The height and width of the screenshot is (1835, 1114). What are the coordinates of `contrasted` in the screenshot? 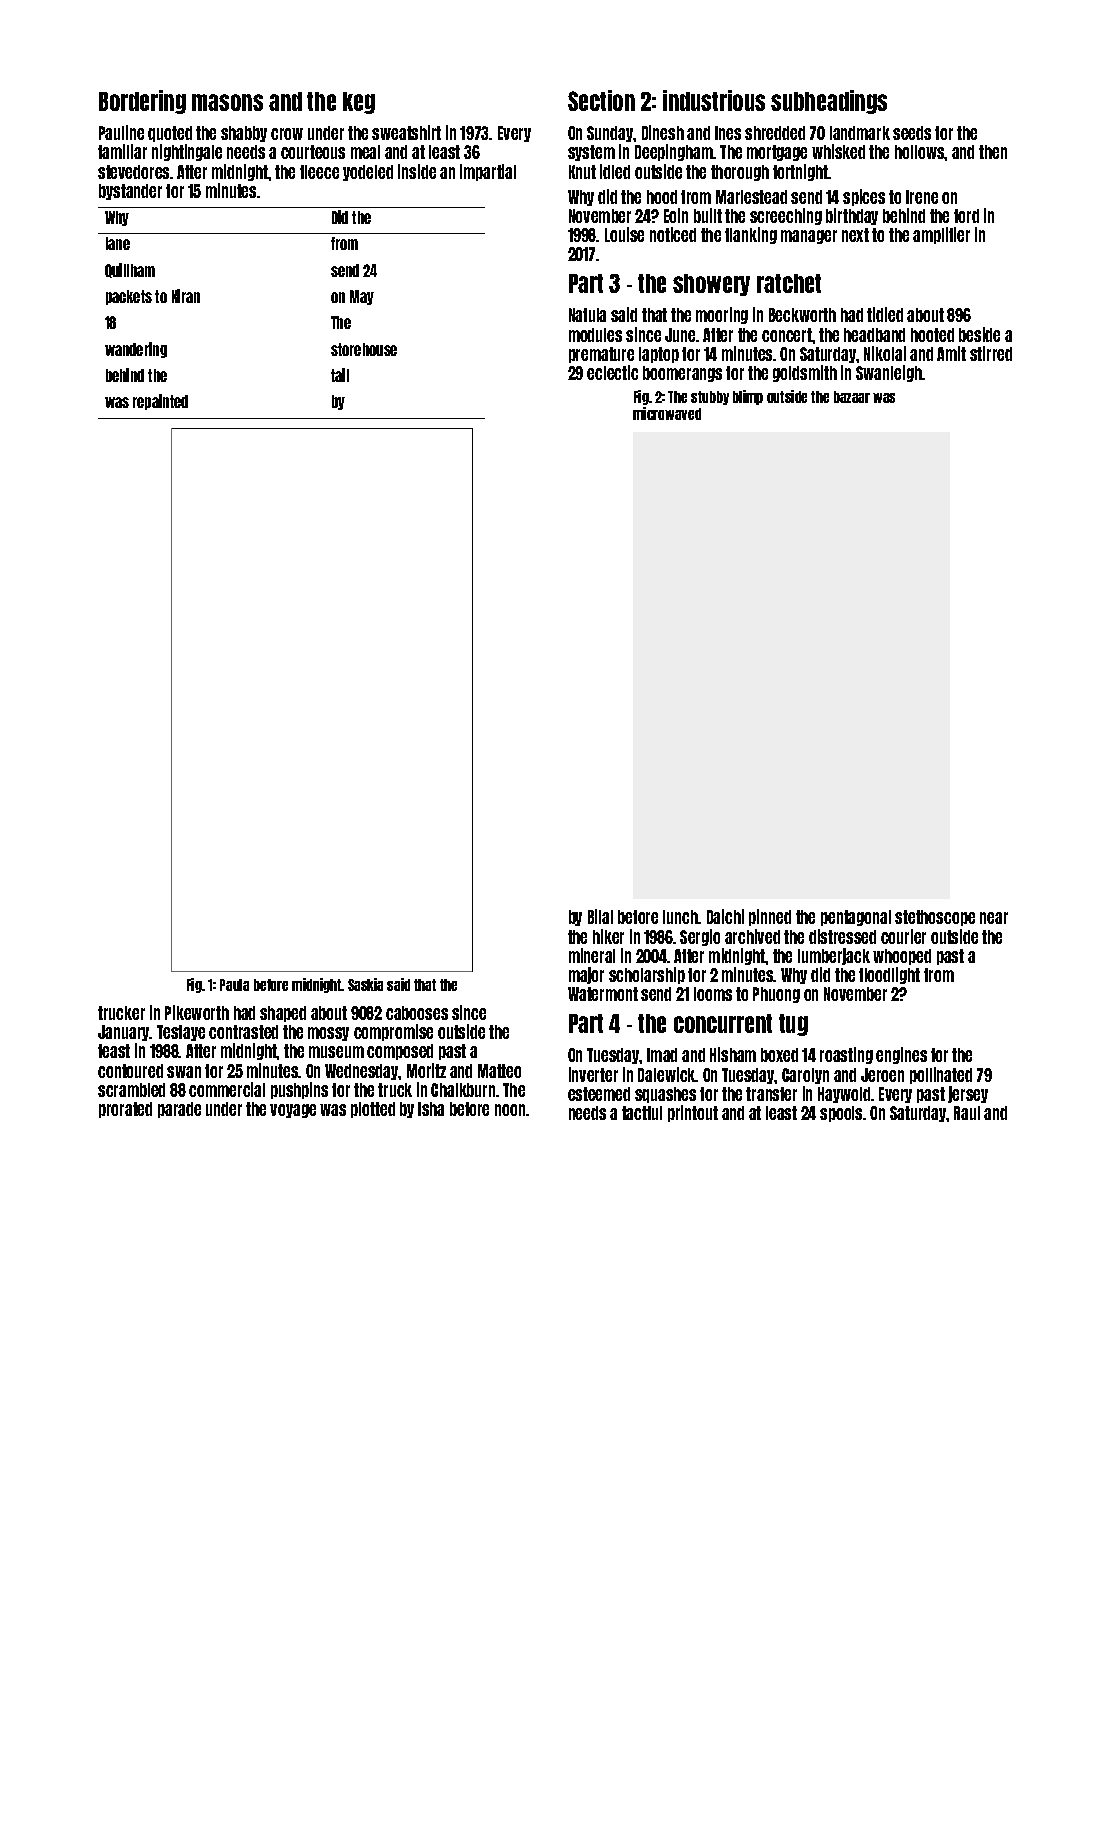 It's located at (243, 1032).
